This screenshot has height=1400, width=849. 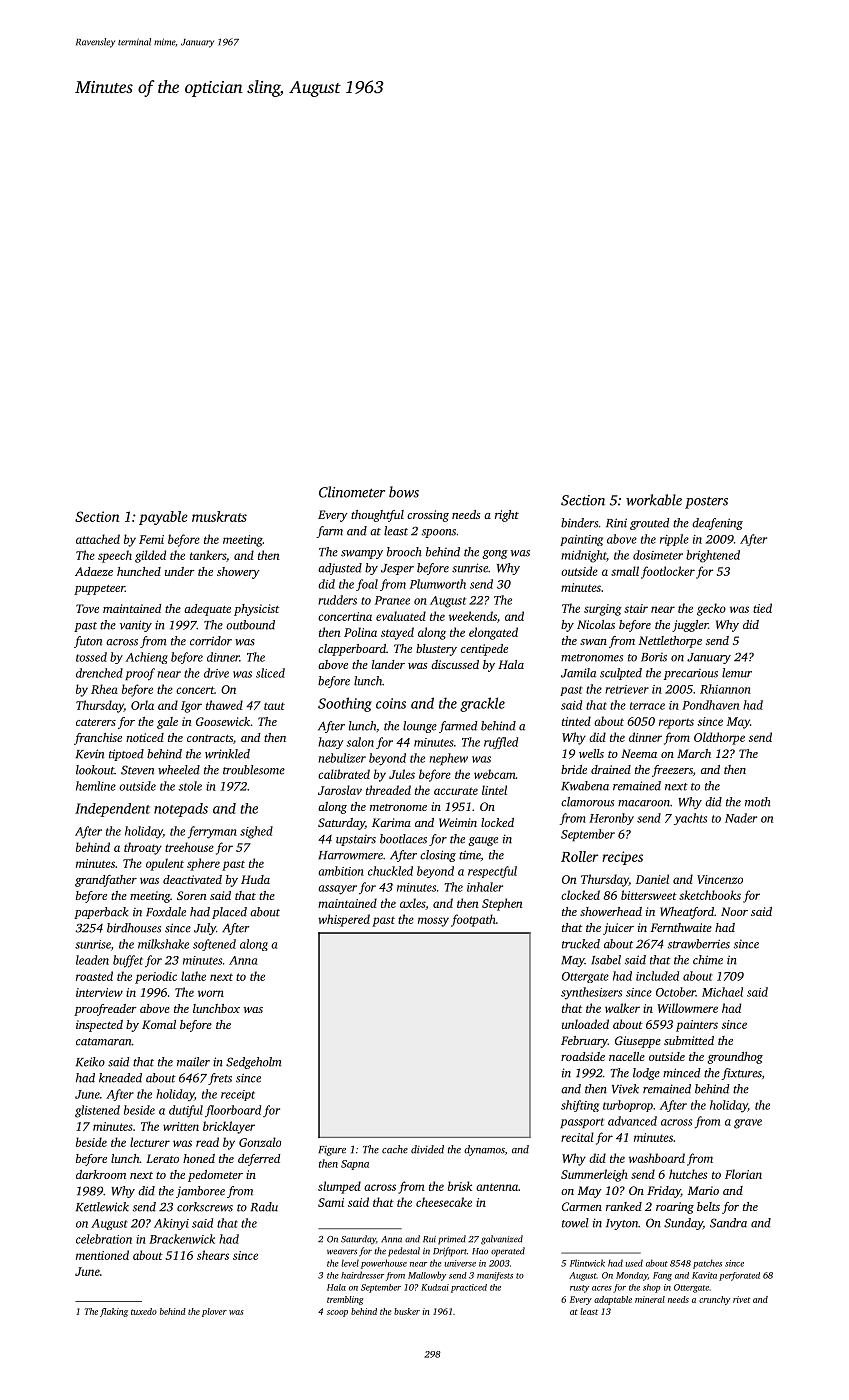 What do you see at coordinates (404, 492) in the screenshot?
I see `bows` at bounding box center [404, 492].
